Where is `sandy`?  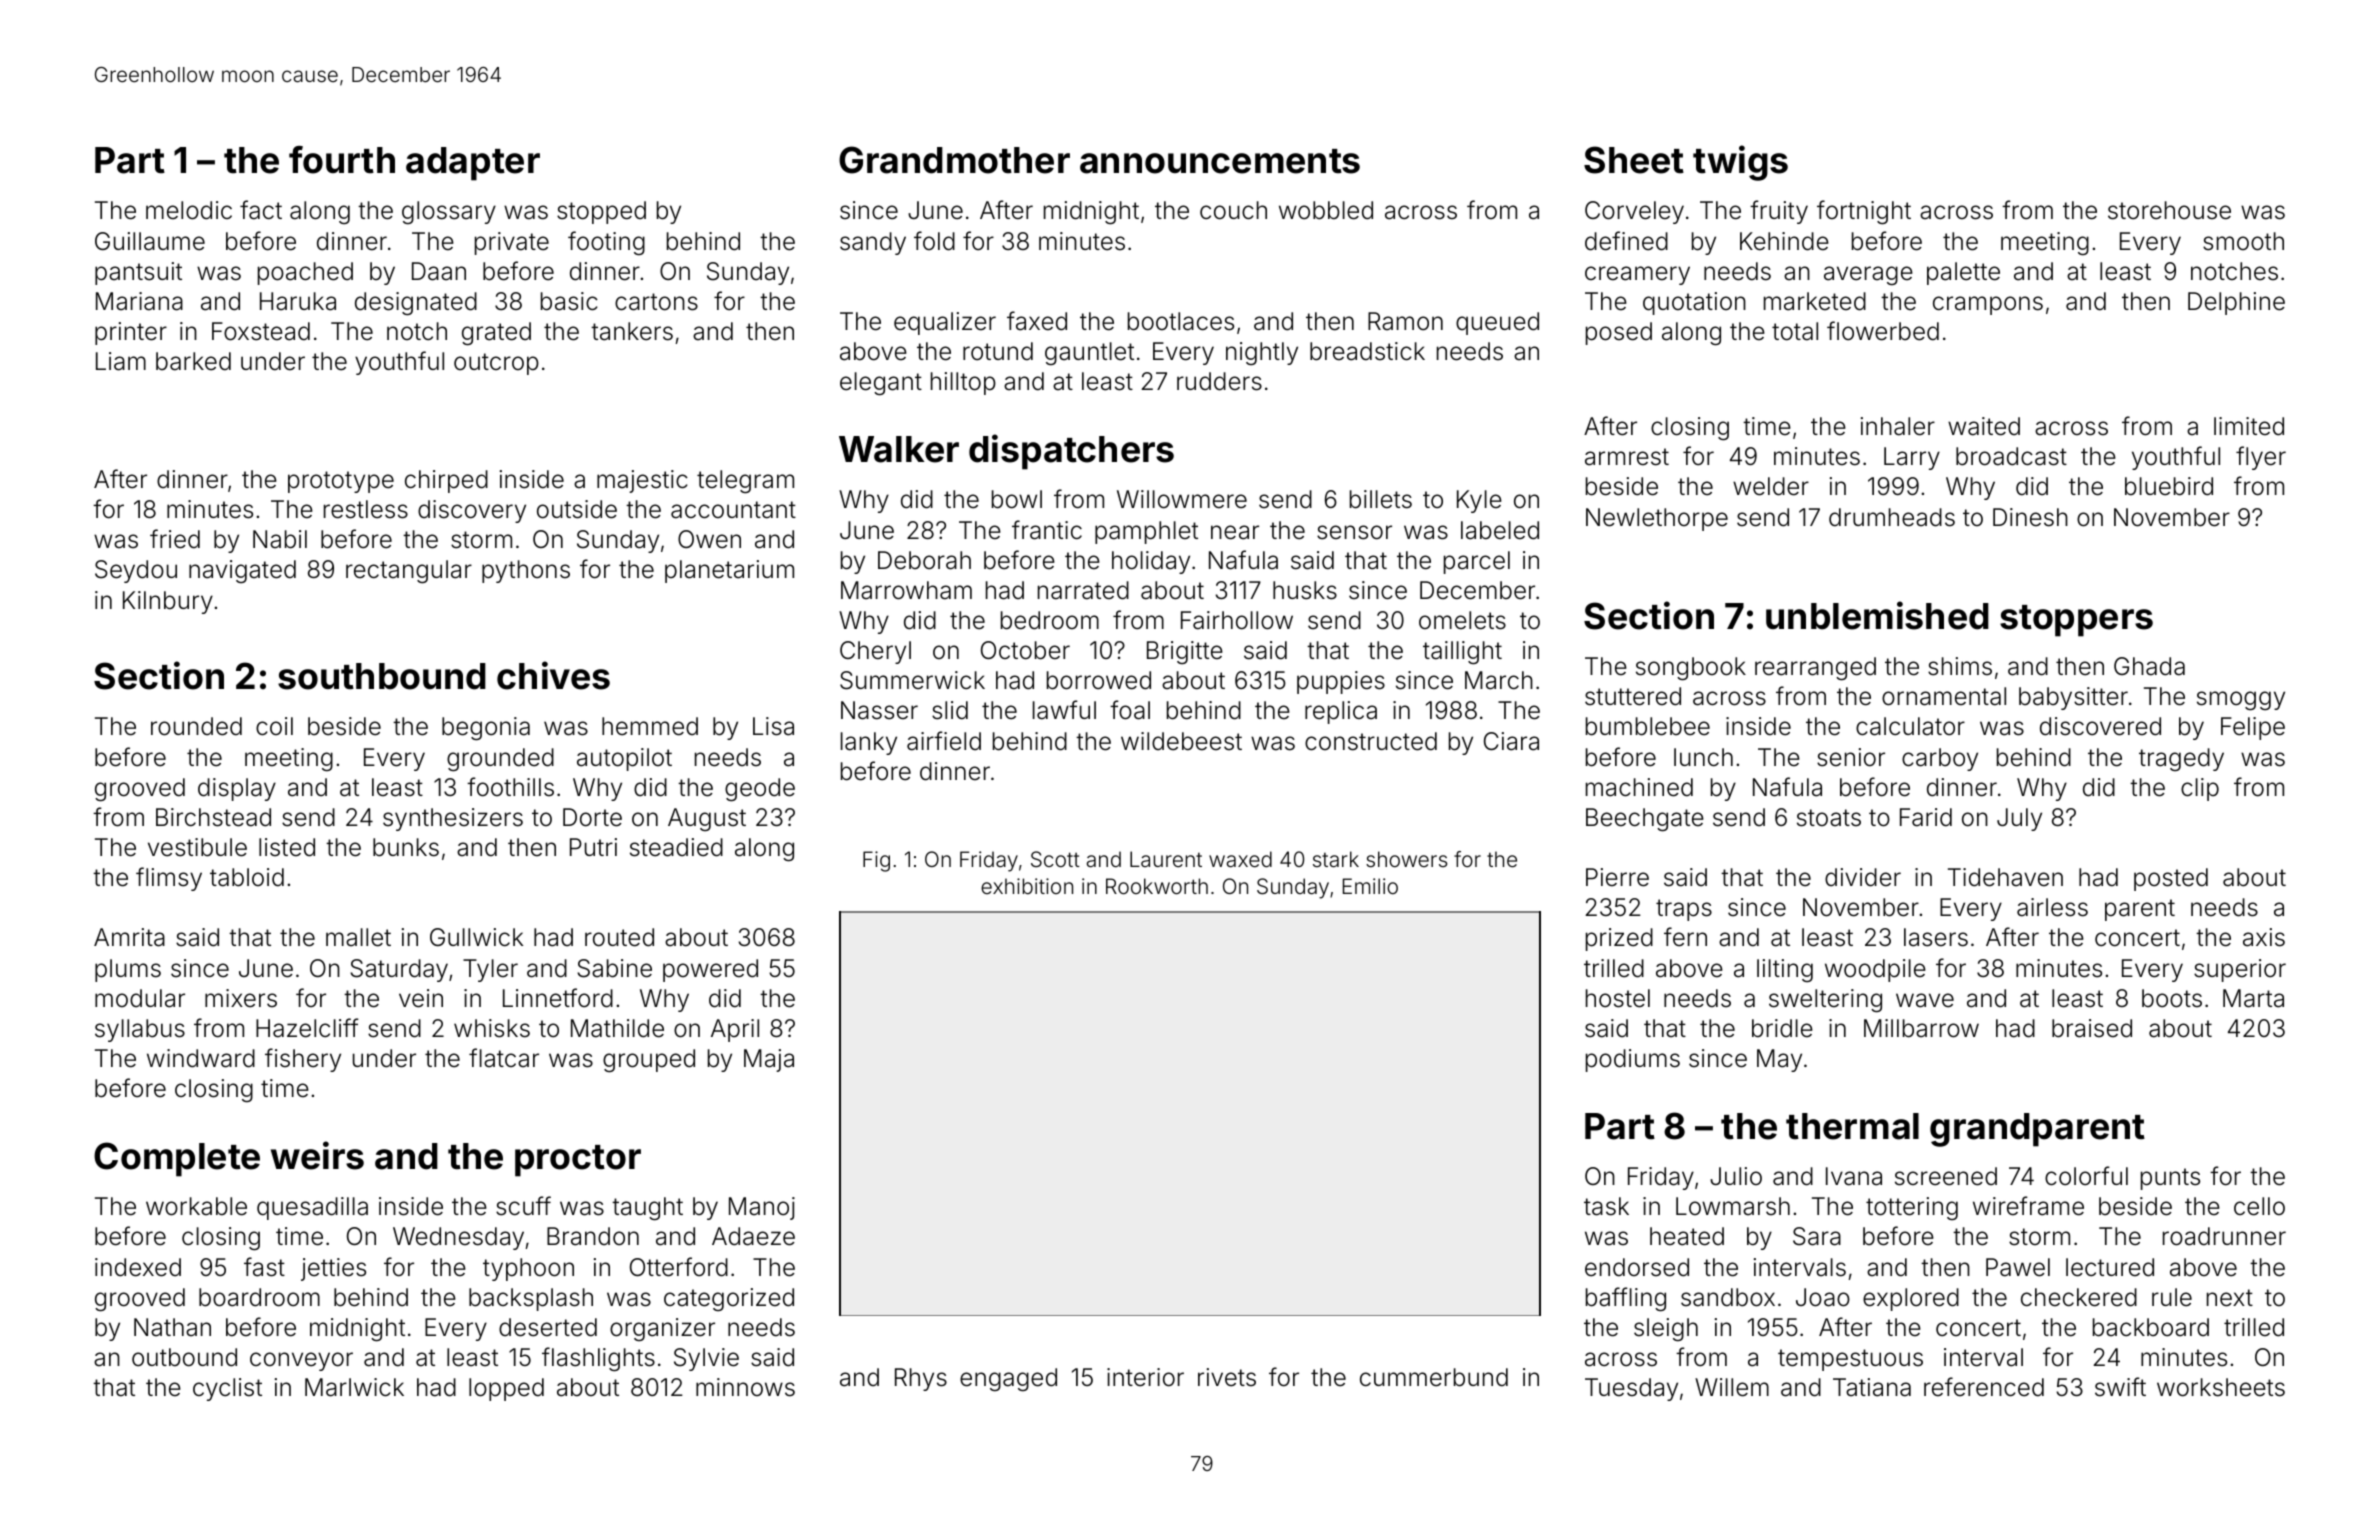 sandy is located at coordinates (873, 243).
